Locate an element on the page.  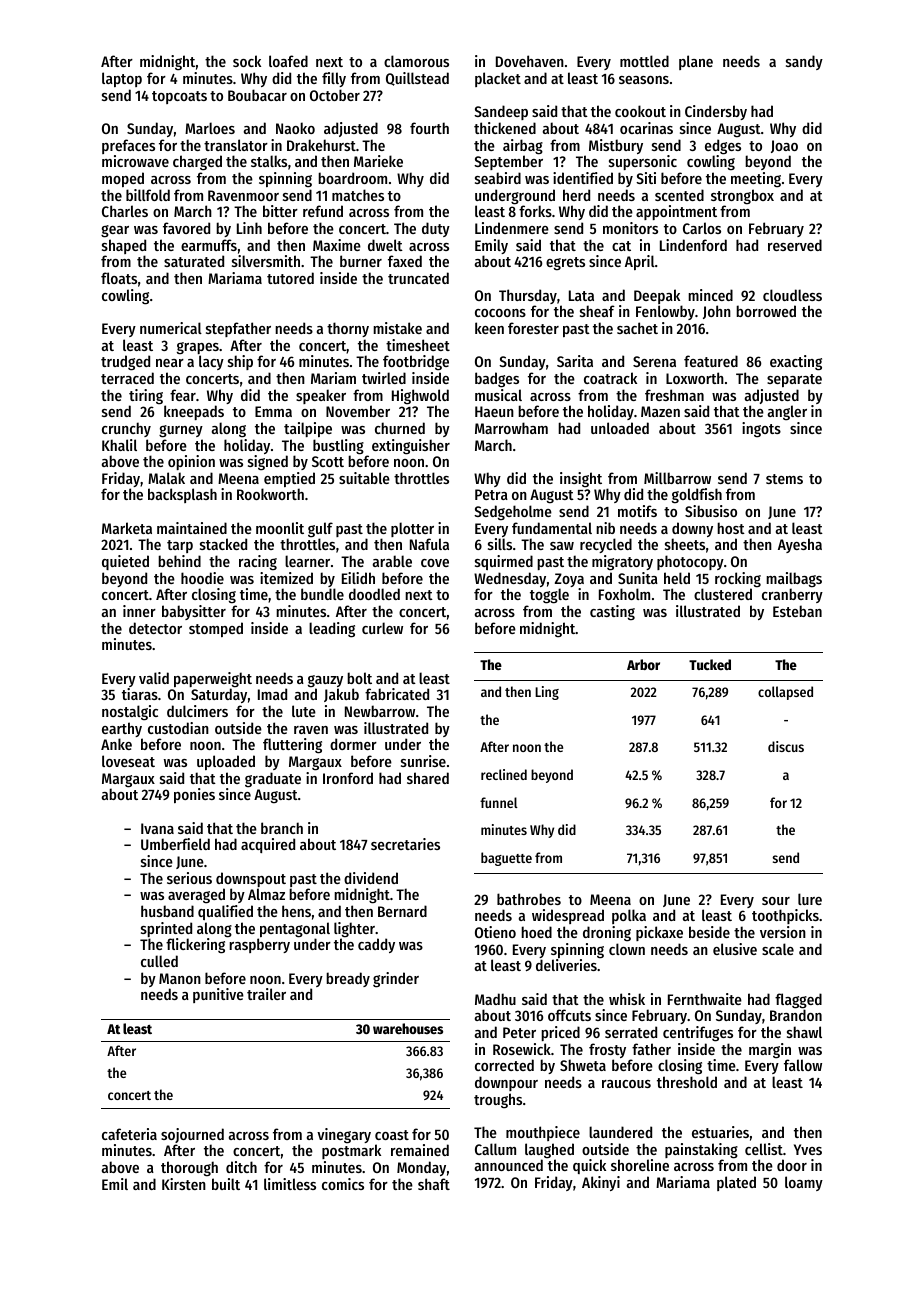
sock is located at coordinates (247, 61).
